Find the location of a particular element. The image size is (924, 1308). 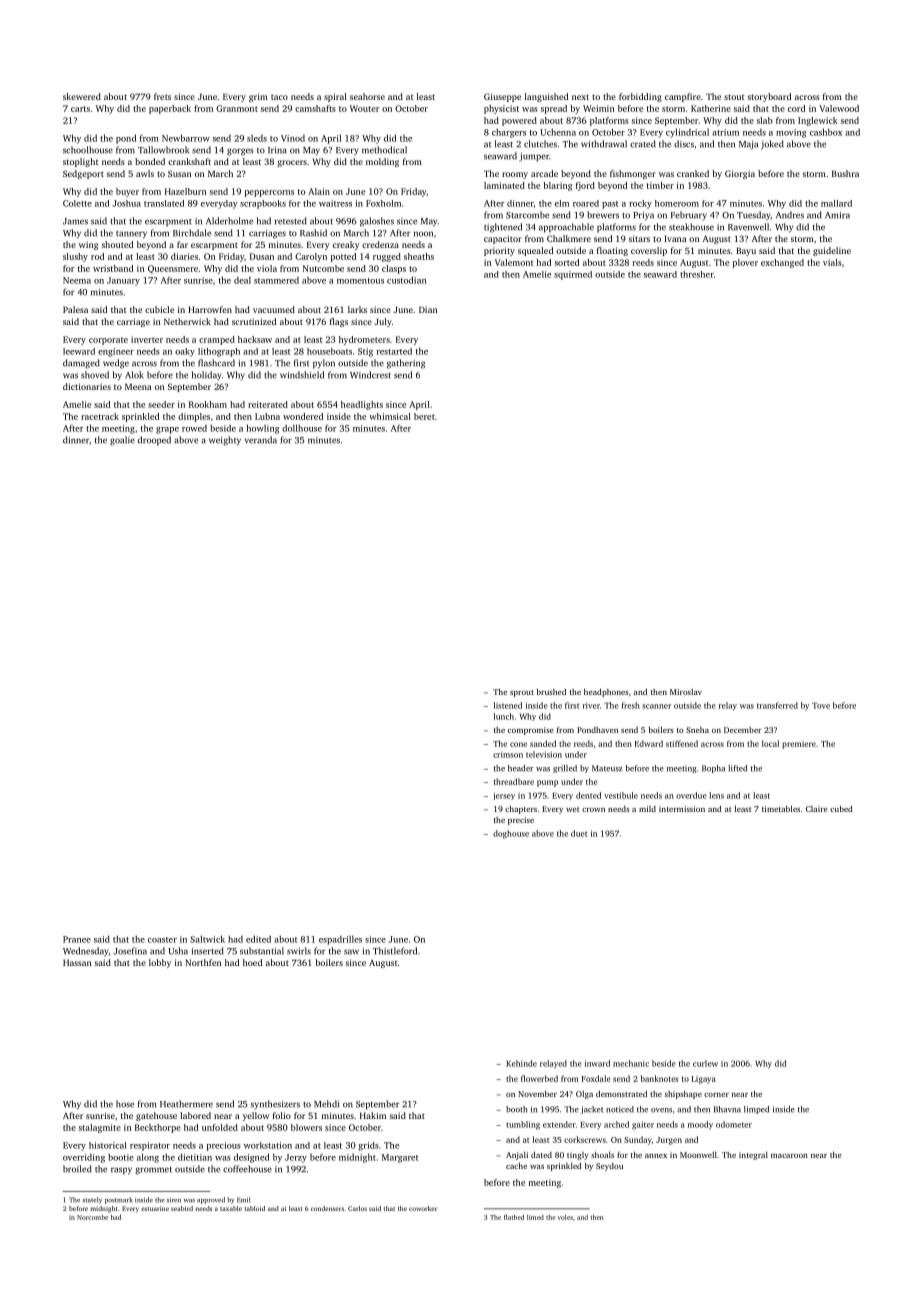

thresher is located at coordinates (697, 274).
